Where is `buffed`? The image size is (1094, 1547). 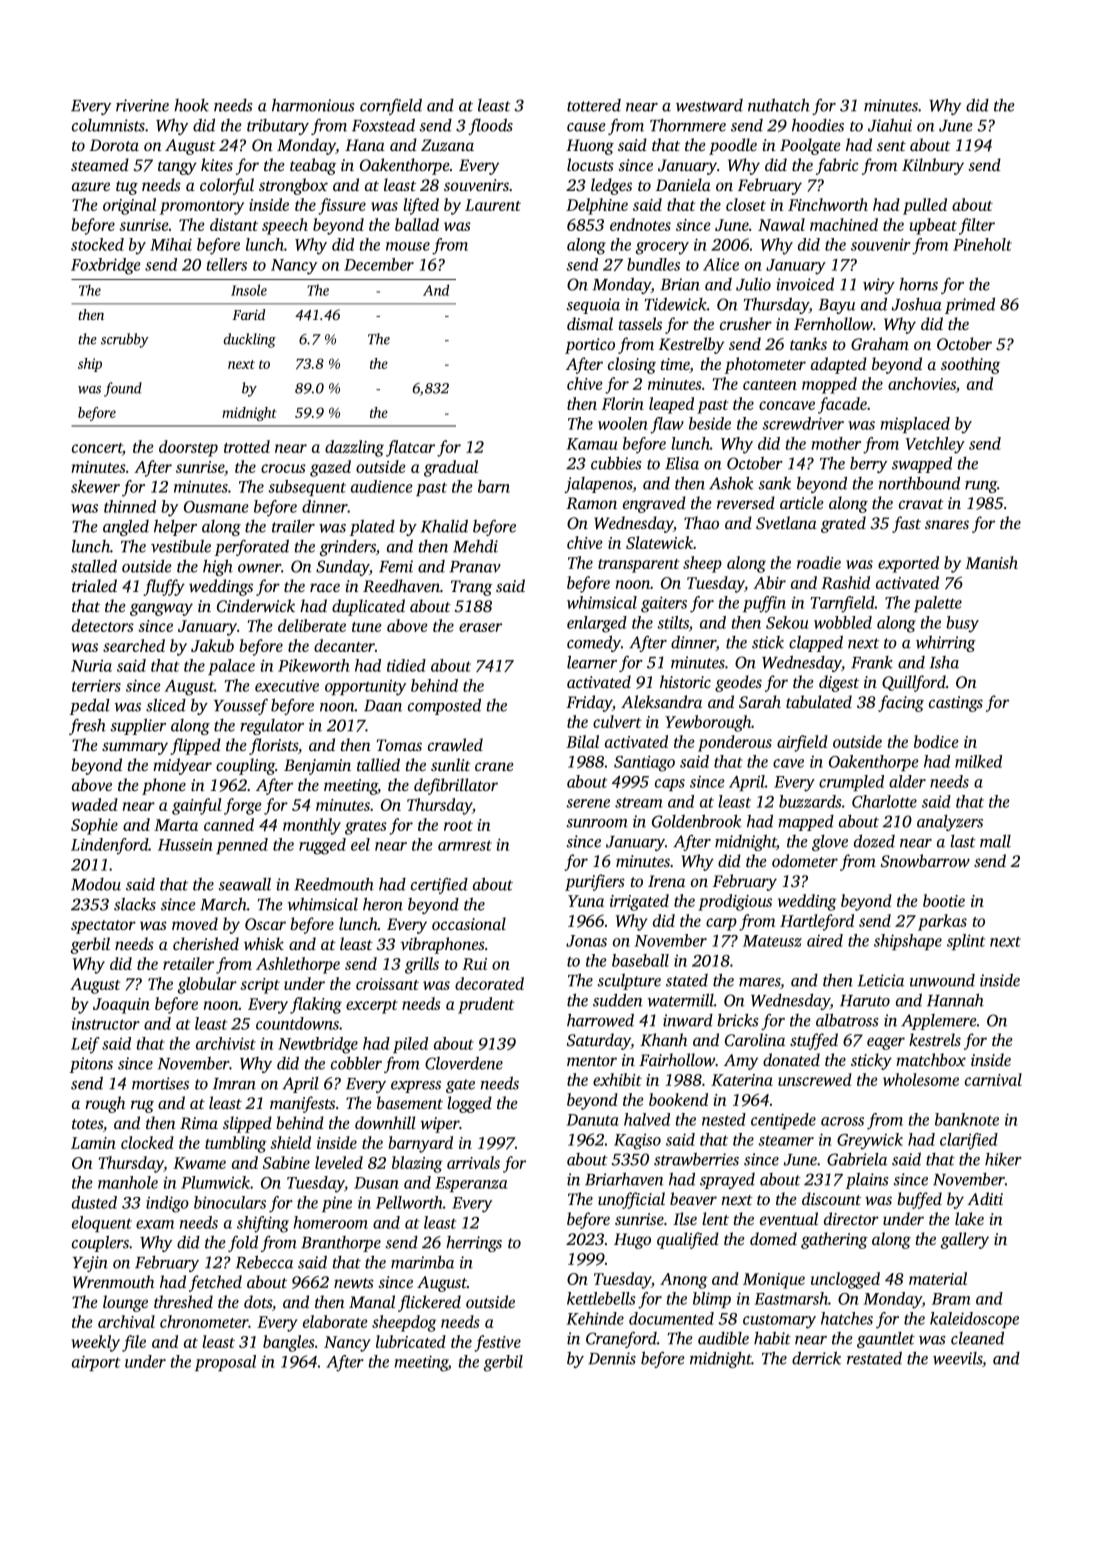 buffed is located at coordinates (919, 1200).
